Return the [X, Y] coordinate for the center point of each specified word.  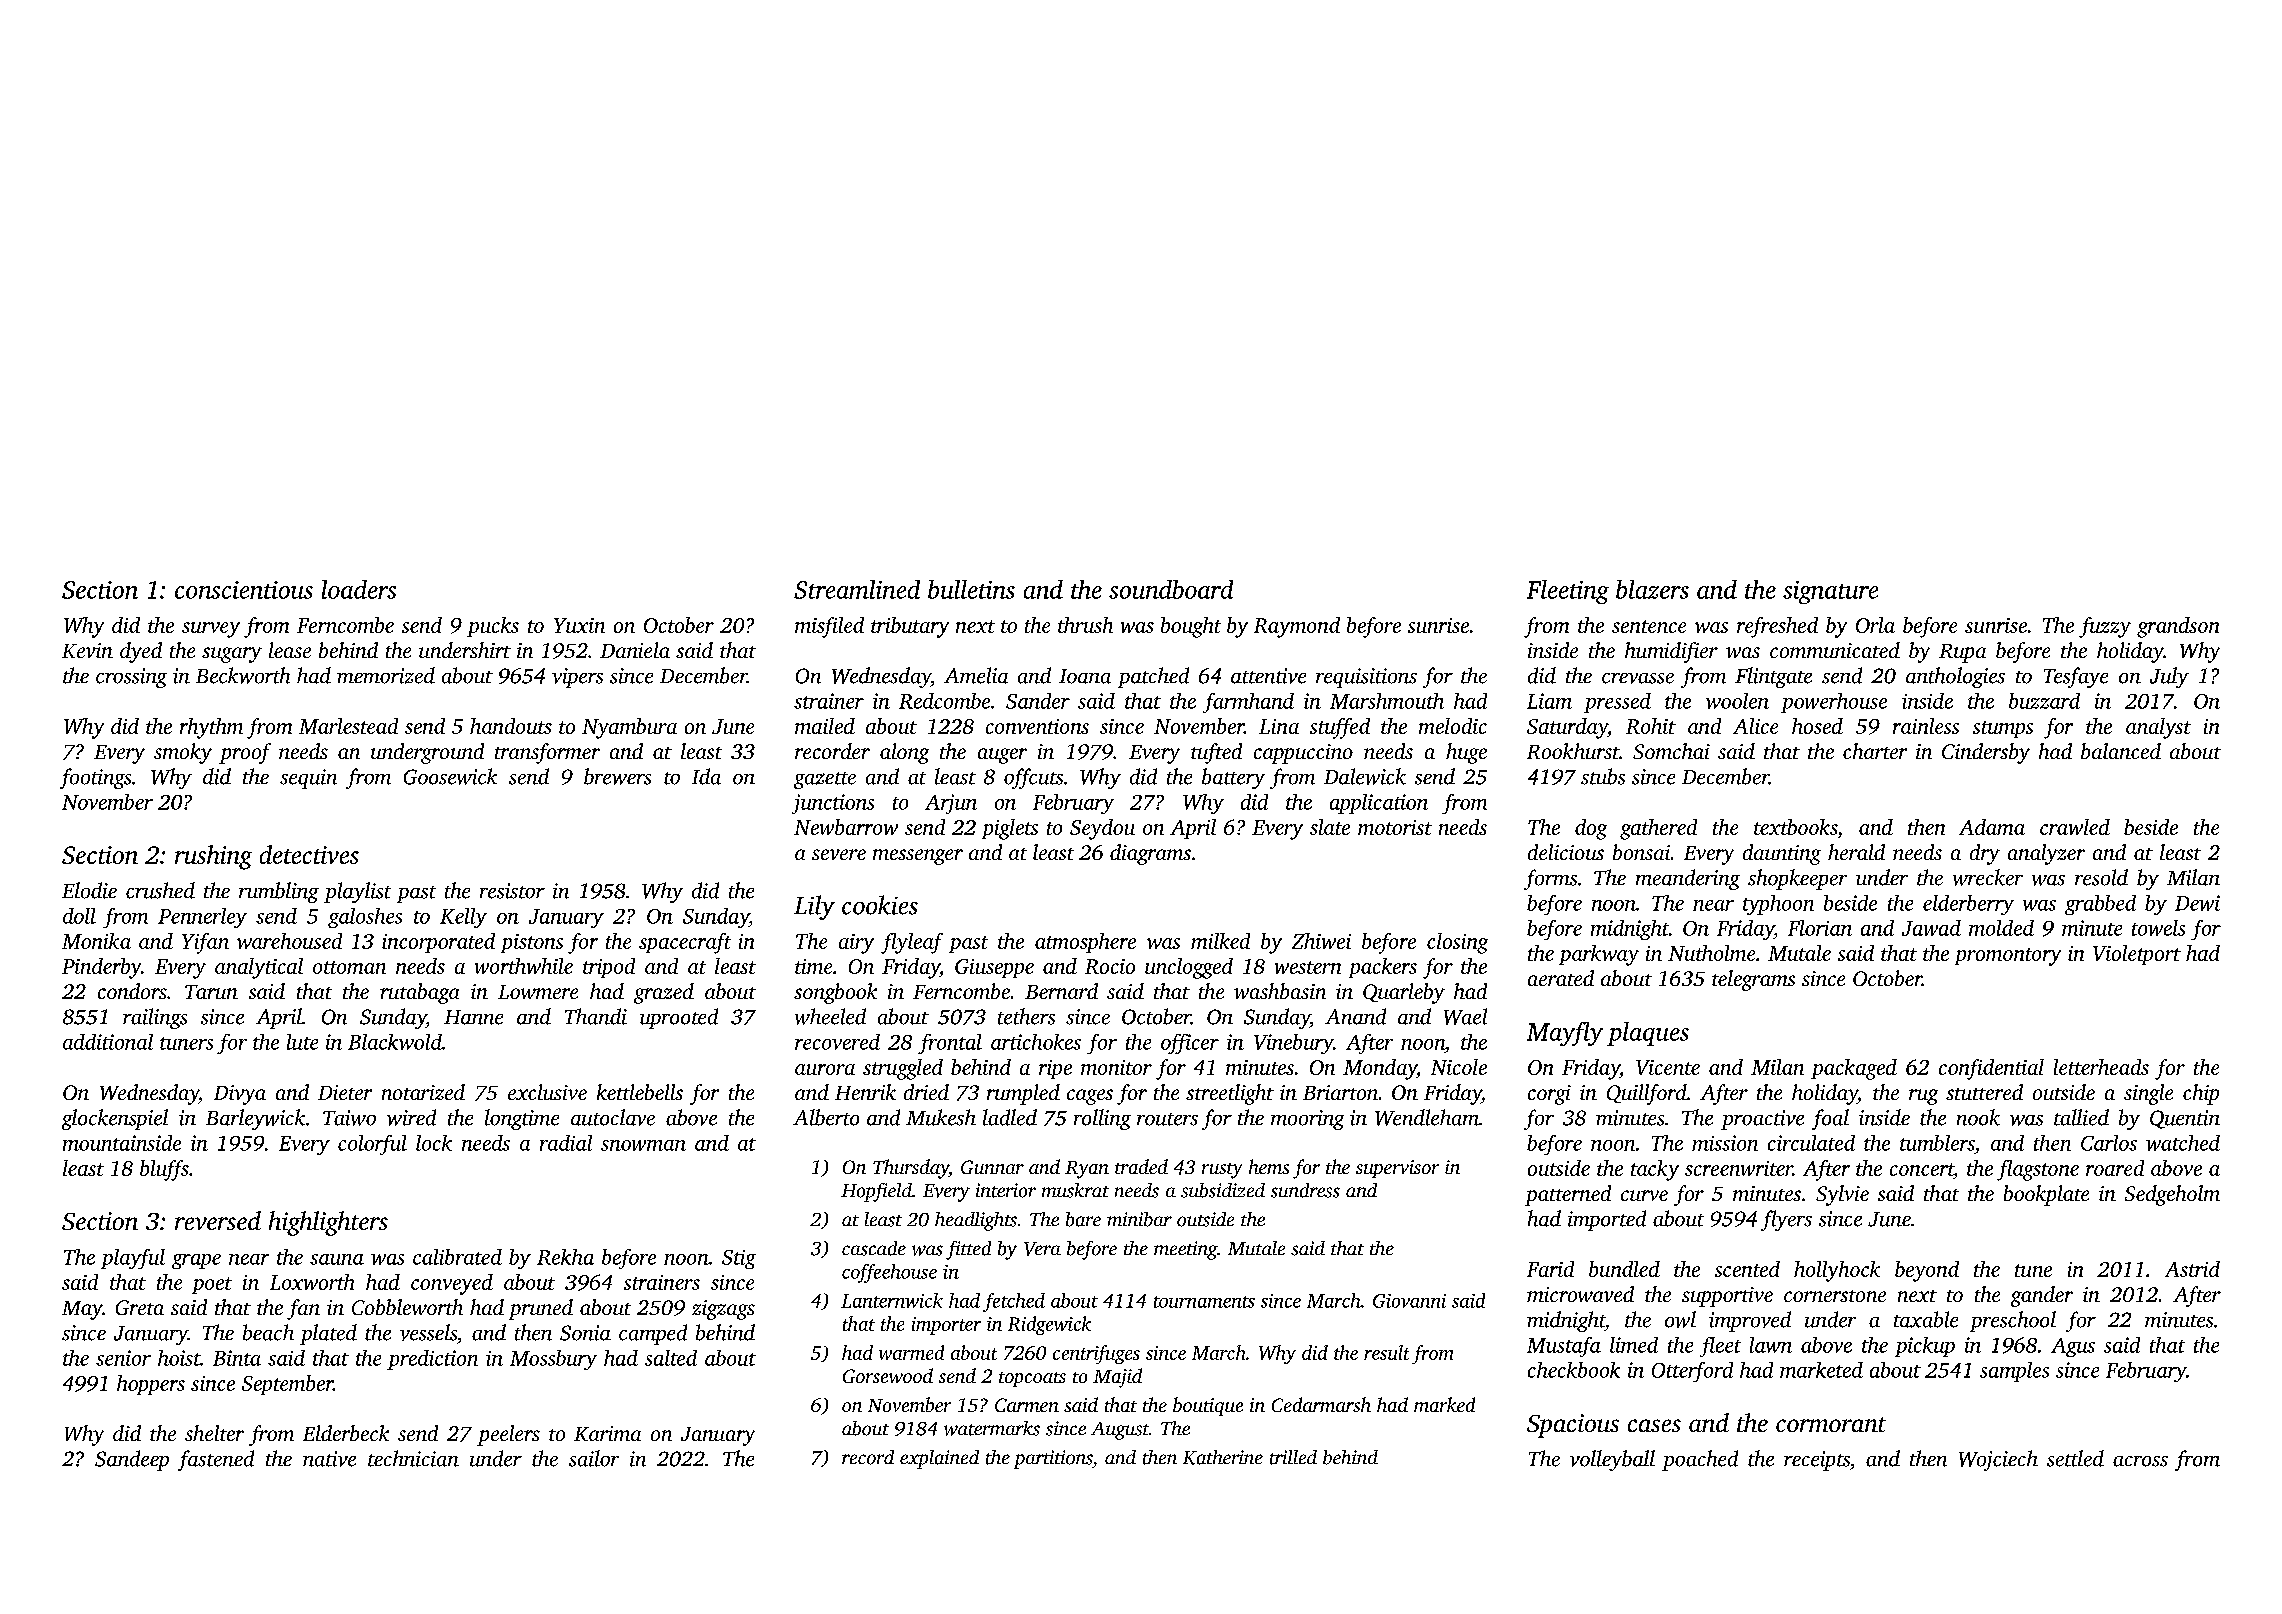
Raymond [1297, 627]
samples [2014, 1372]
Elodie [89, 890]
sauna [337, 1259]
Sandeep [132, 1460]
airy [856, 944]
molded [2001, 928]
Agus [2073, 1347]
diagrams [1150, 854]
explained [939, 1459]
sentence [1649, 626]
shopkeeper [1797, 879]
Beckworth [243, 675]
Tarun [211, 992]
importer [946, 1326]
